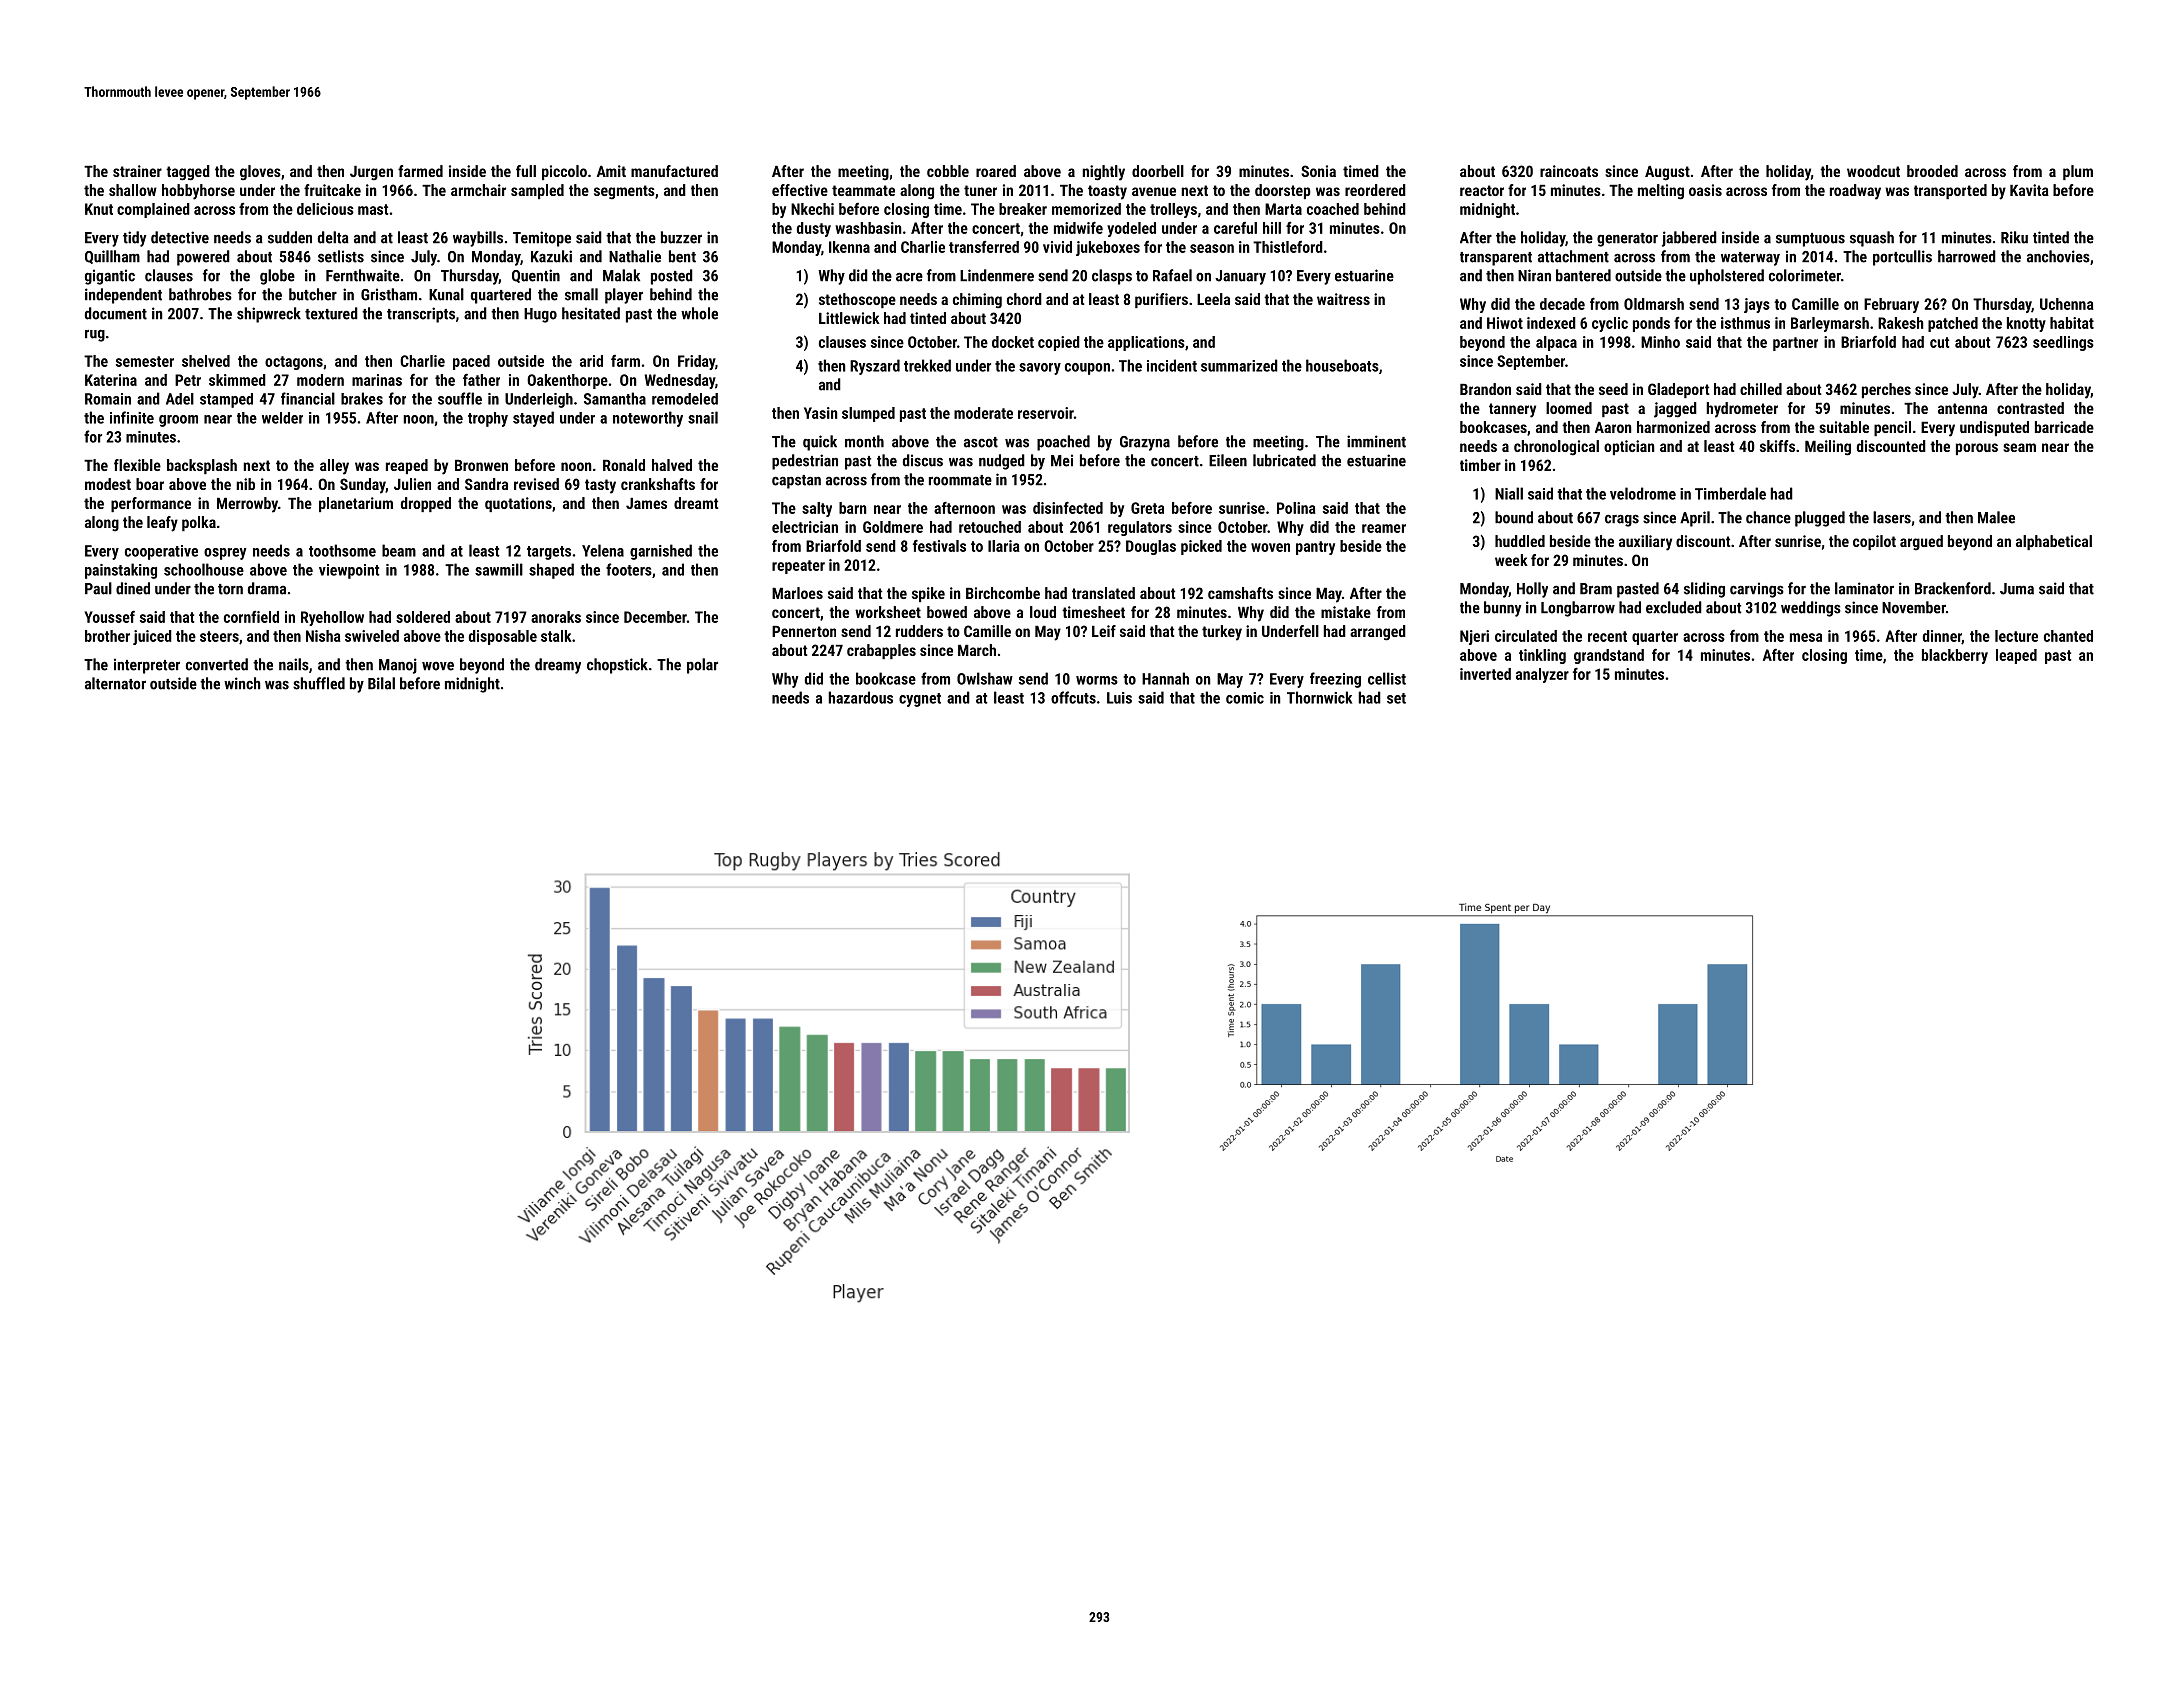  Describe the element at coordinates (1376, 441) in the screenshot. I see `imminent` at that location.
